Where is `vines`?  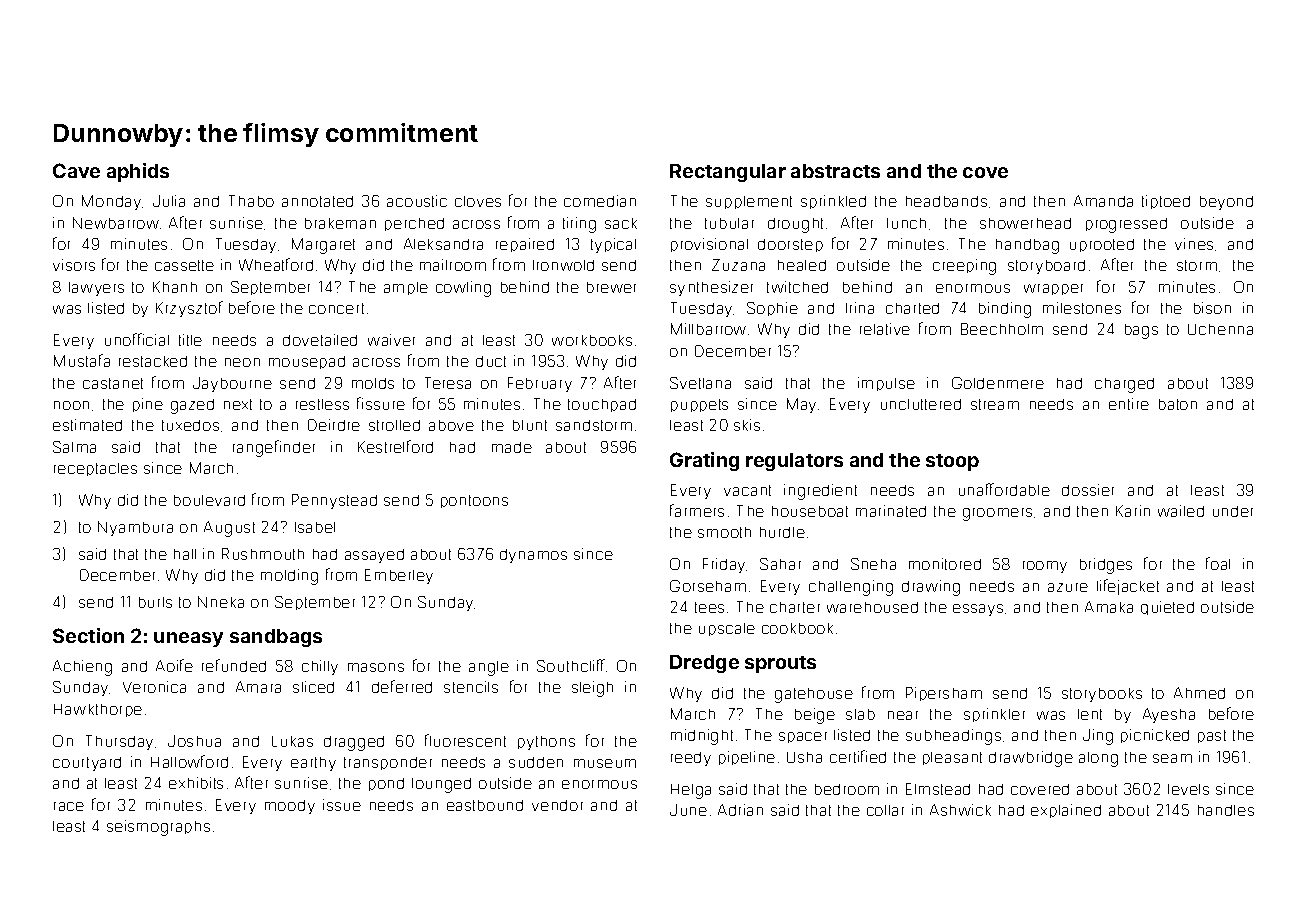 vines is located at coordinates (1194, 244).
